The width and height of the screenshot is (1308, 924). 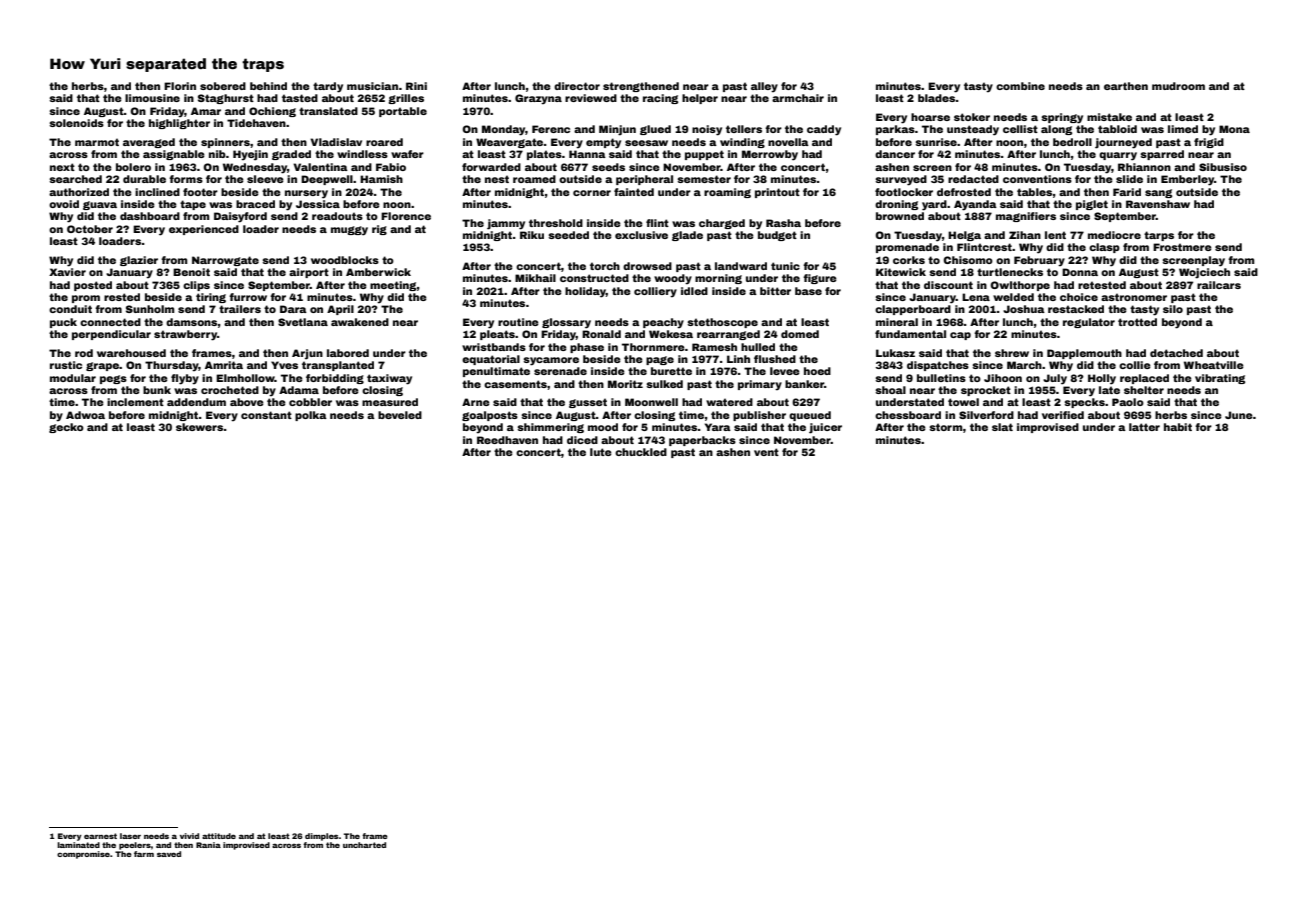 I want to click on combine, so click(x=1020, y=86).
